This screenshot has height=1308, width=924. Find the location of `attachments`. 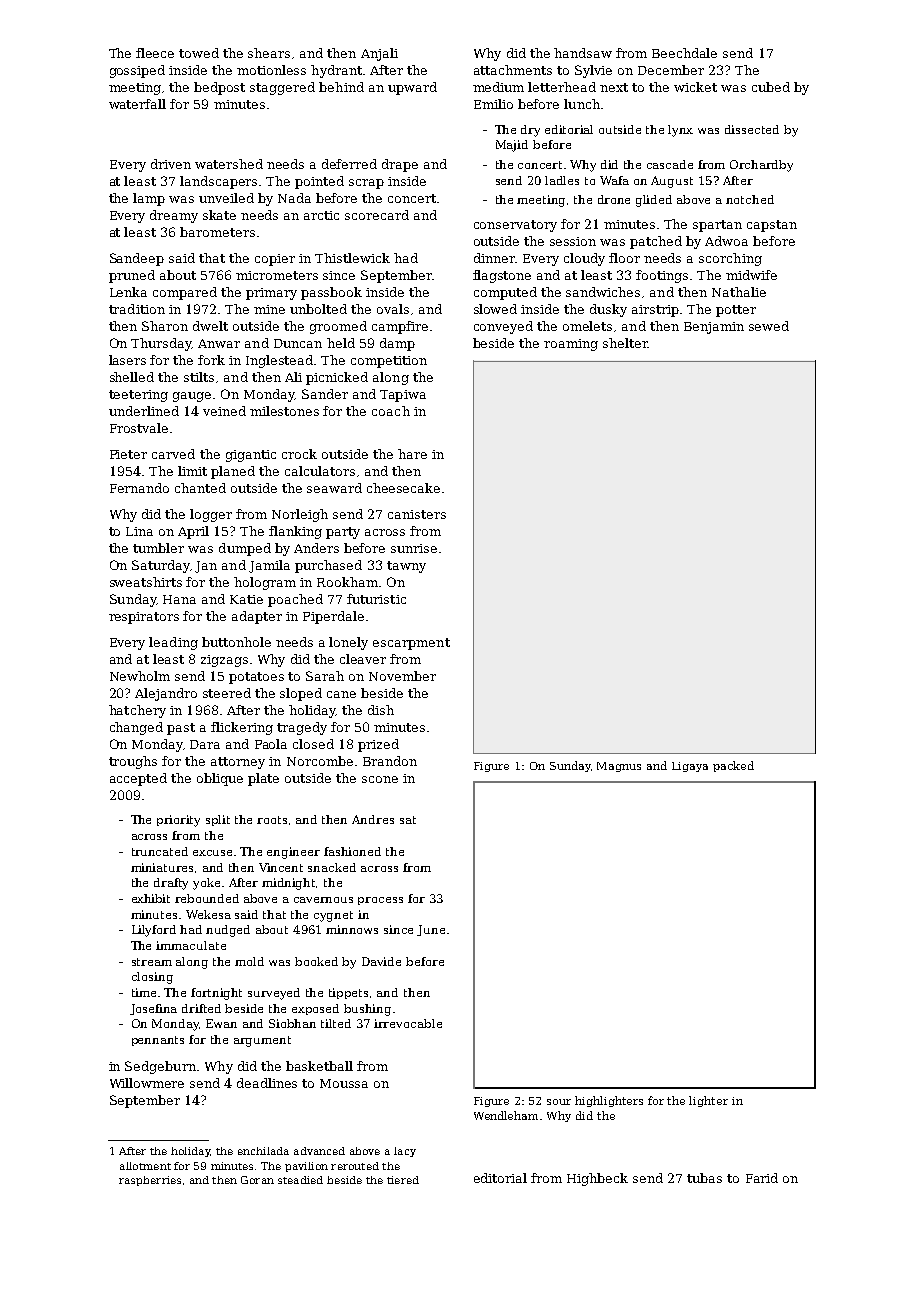

attachments is located at coordinates (513, 70).
